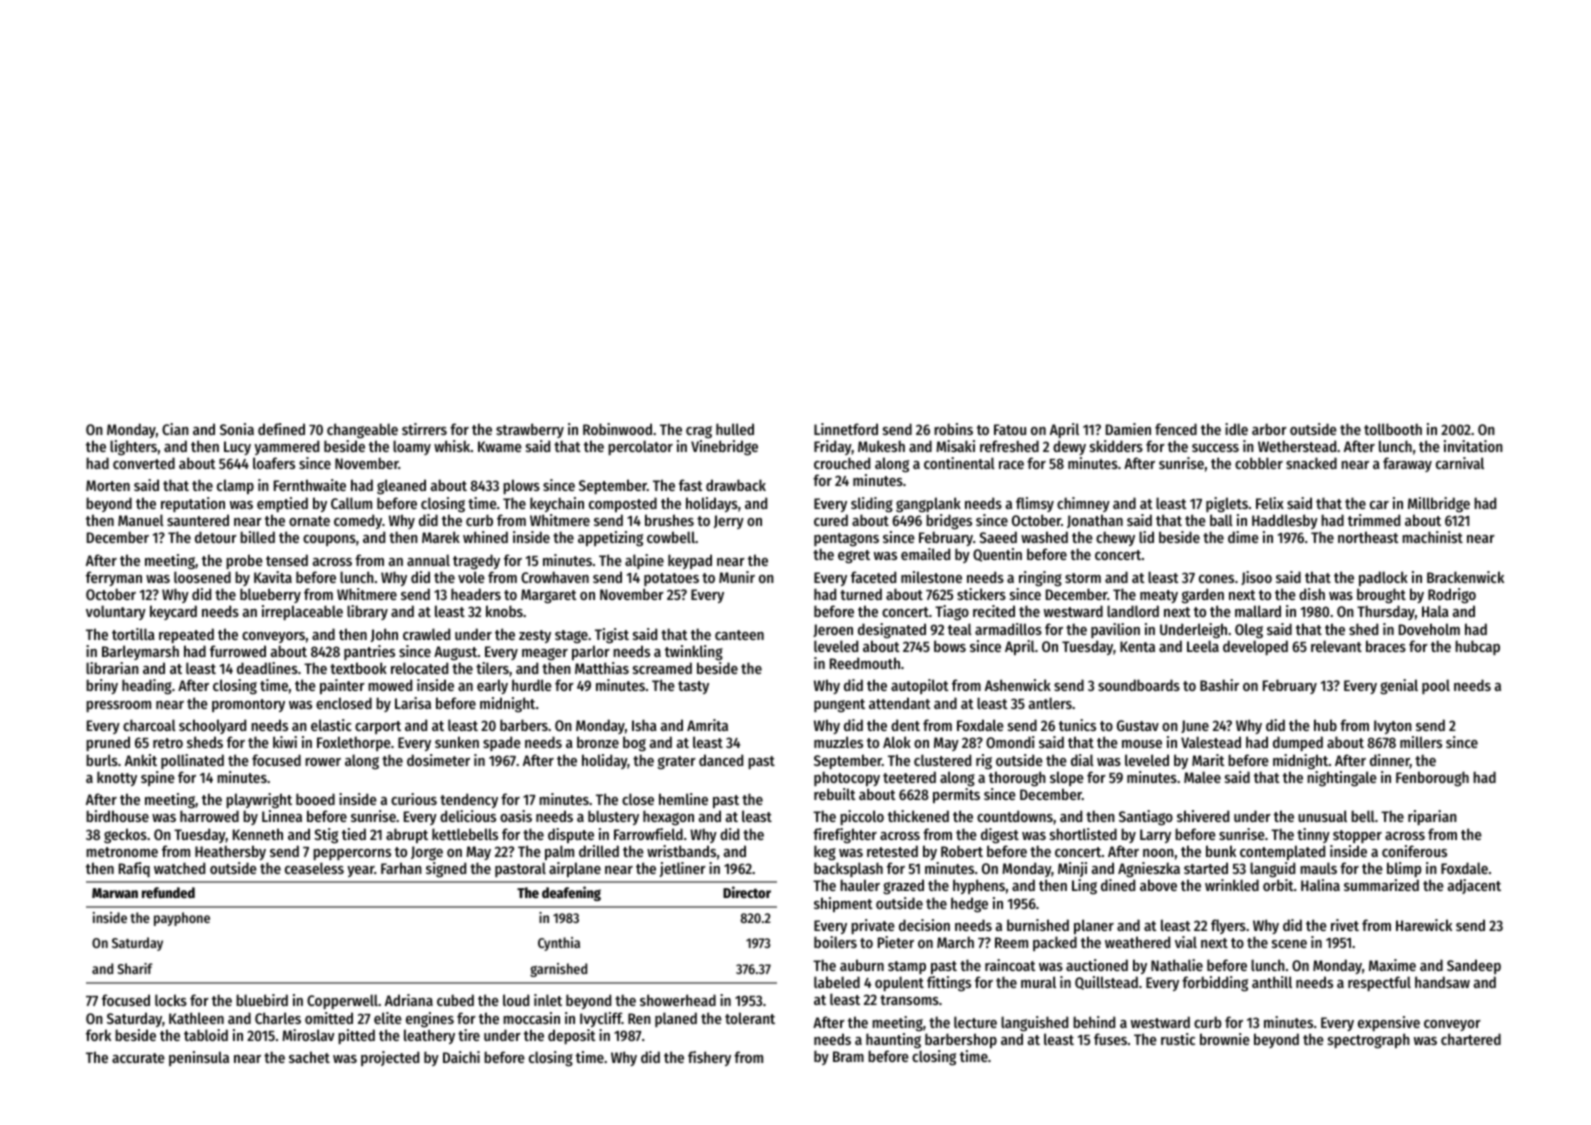  I want to click on tollbooth, so click(1393, 429).
